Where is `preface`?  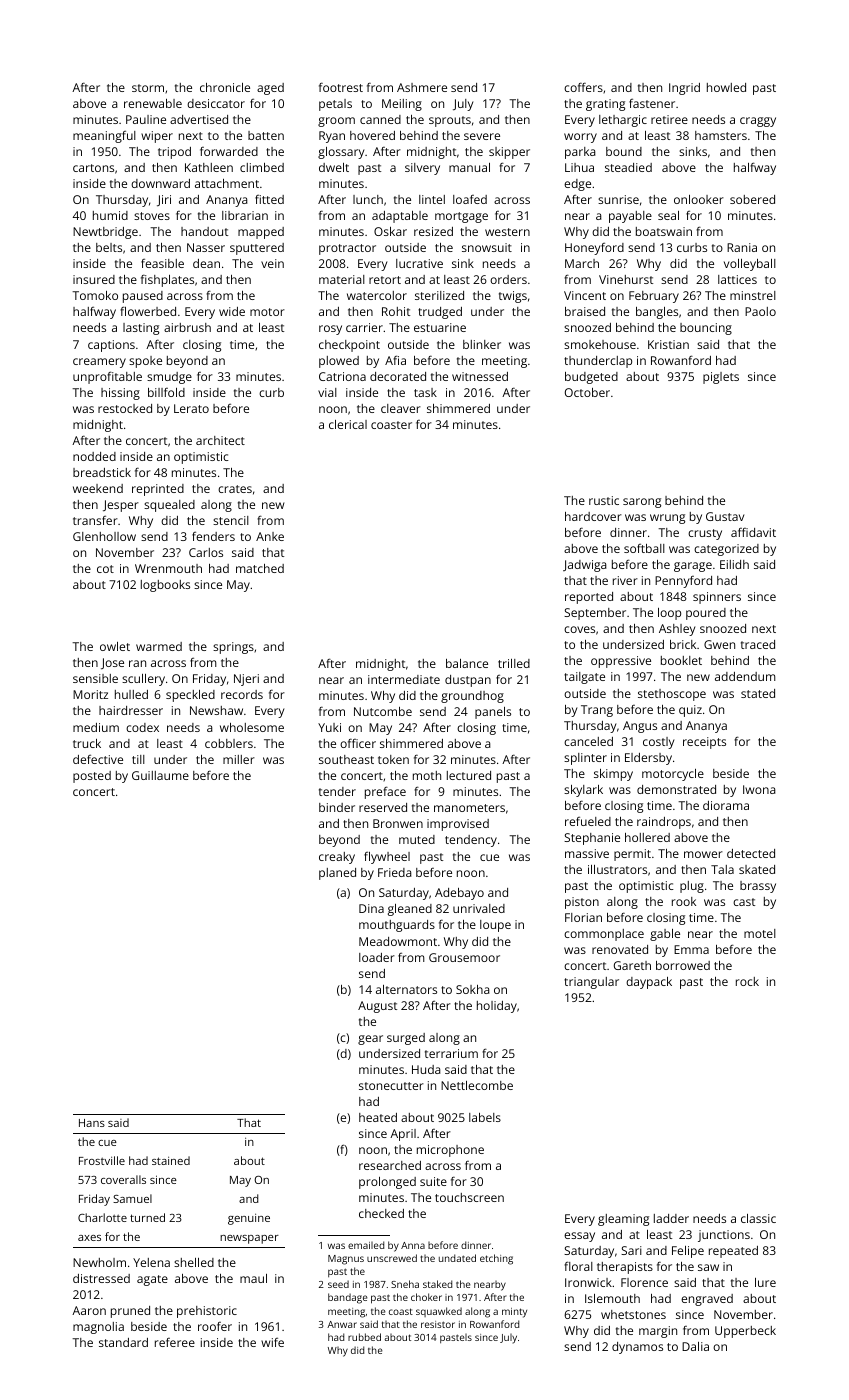 preface is located at coordinates (385, 792).
